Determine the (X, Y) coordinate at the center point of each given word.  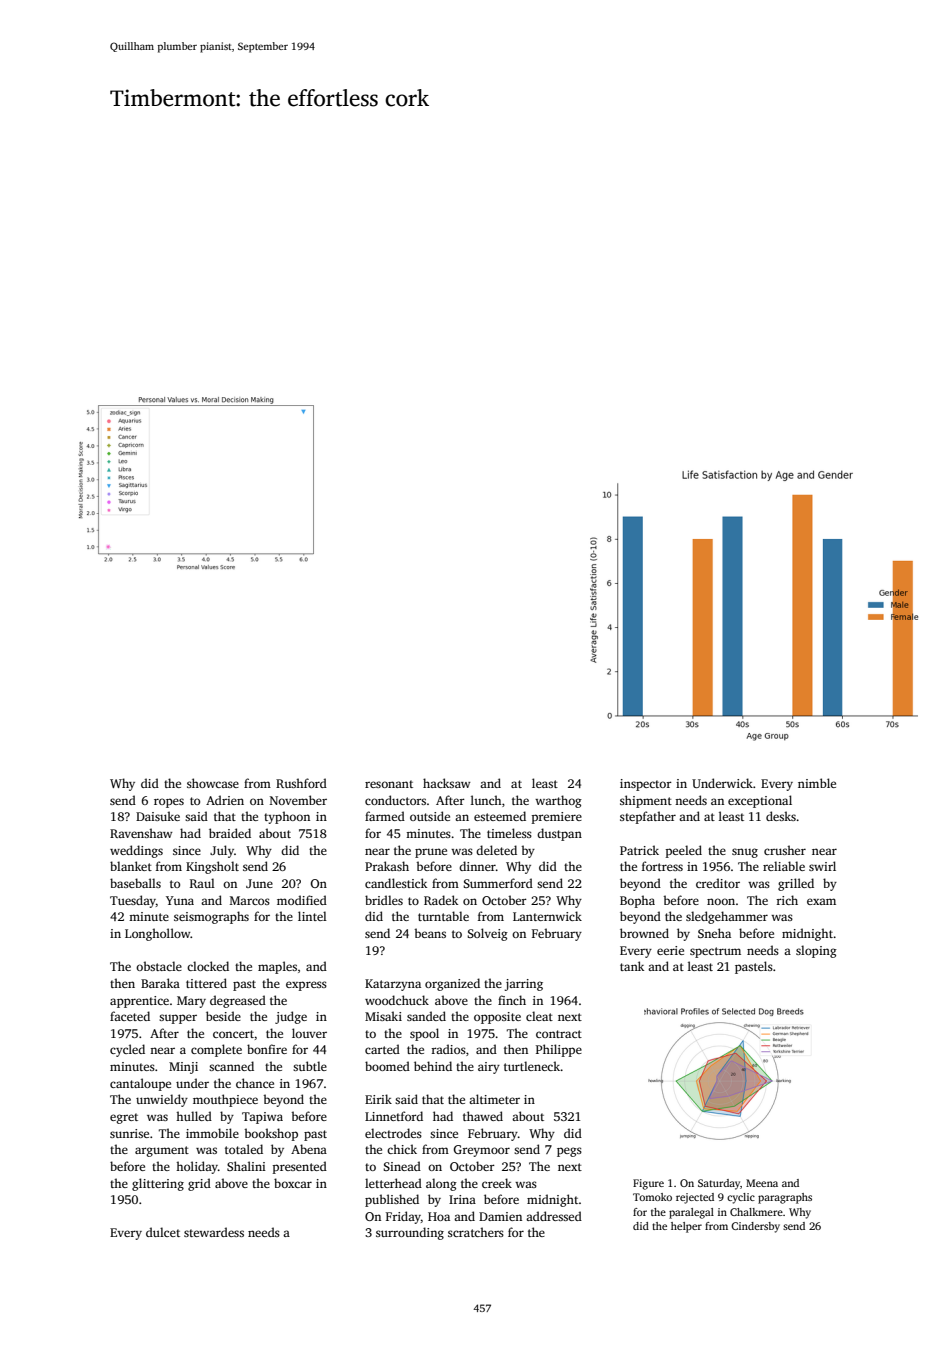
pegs (569, 1152)
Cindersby (755, 1227)
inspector (646, 785)
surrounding (410, 1233)
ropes (169, 803)
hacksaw (447, 783)
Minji (183, 1068)
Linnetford (394, 1116)
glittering (158, 1184)
